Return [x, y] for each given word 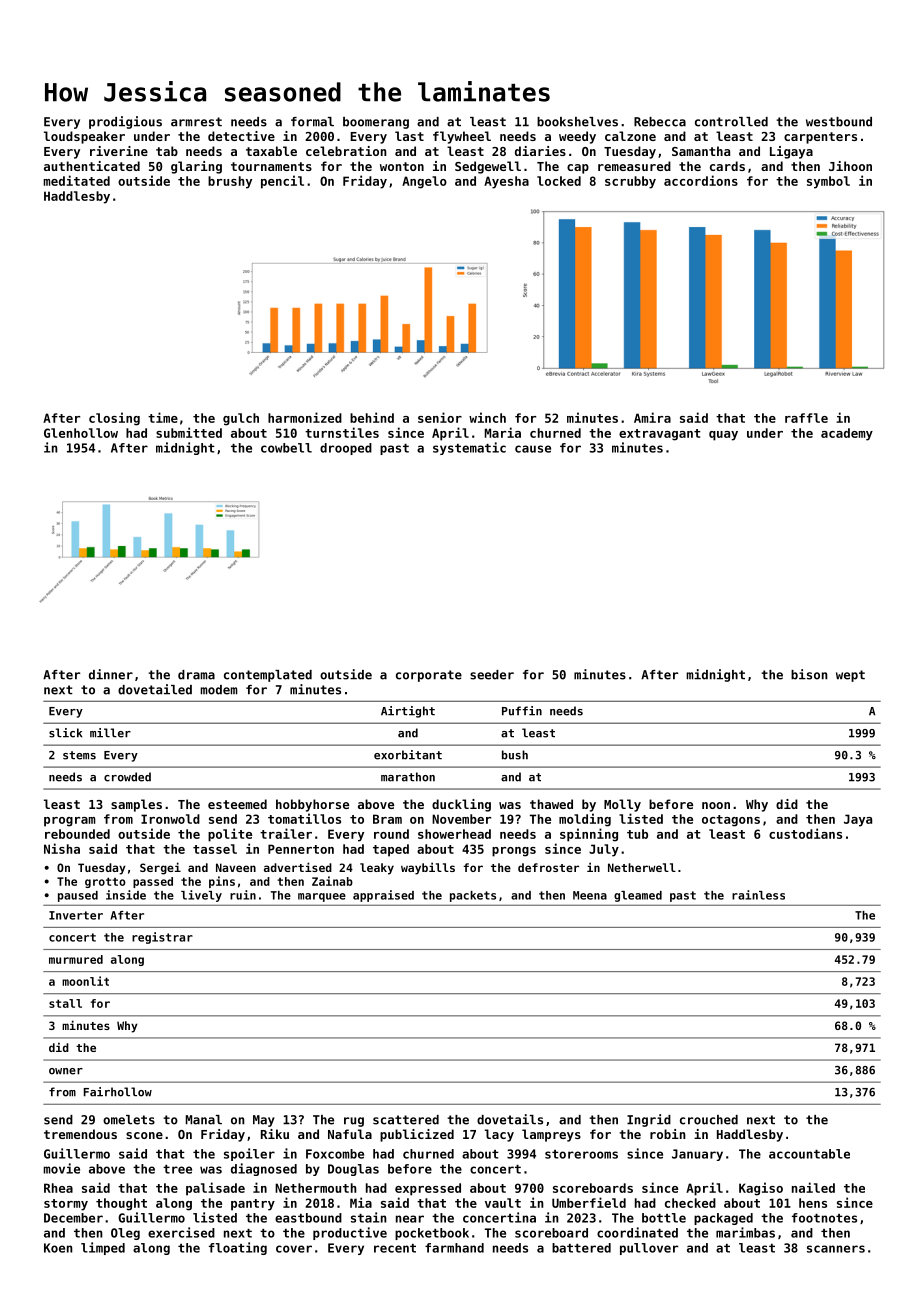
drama [196, 675]
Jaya [858, 820]
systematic [469, 448]
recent [395, 1248]
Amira [652, 417]
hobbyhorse [312, 805]
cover [294, 1249]
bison [809, 674]
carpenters [820, 138]
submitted [189, 432]
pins [222, 882]
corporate [429, 676]
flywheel [462, 137]
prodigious [125, 122]
